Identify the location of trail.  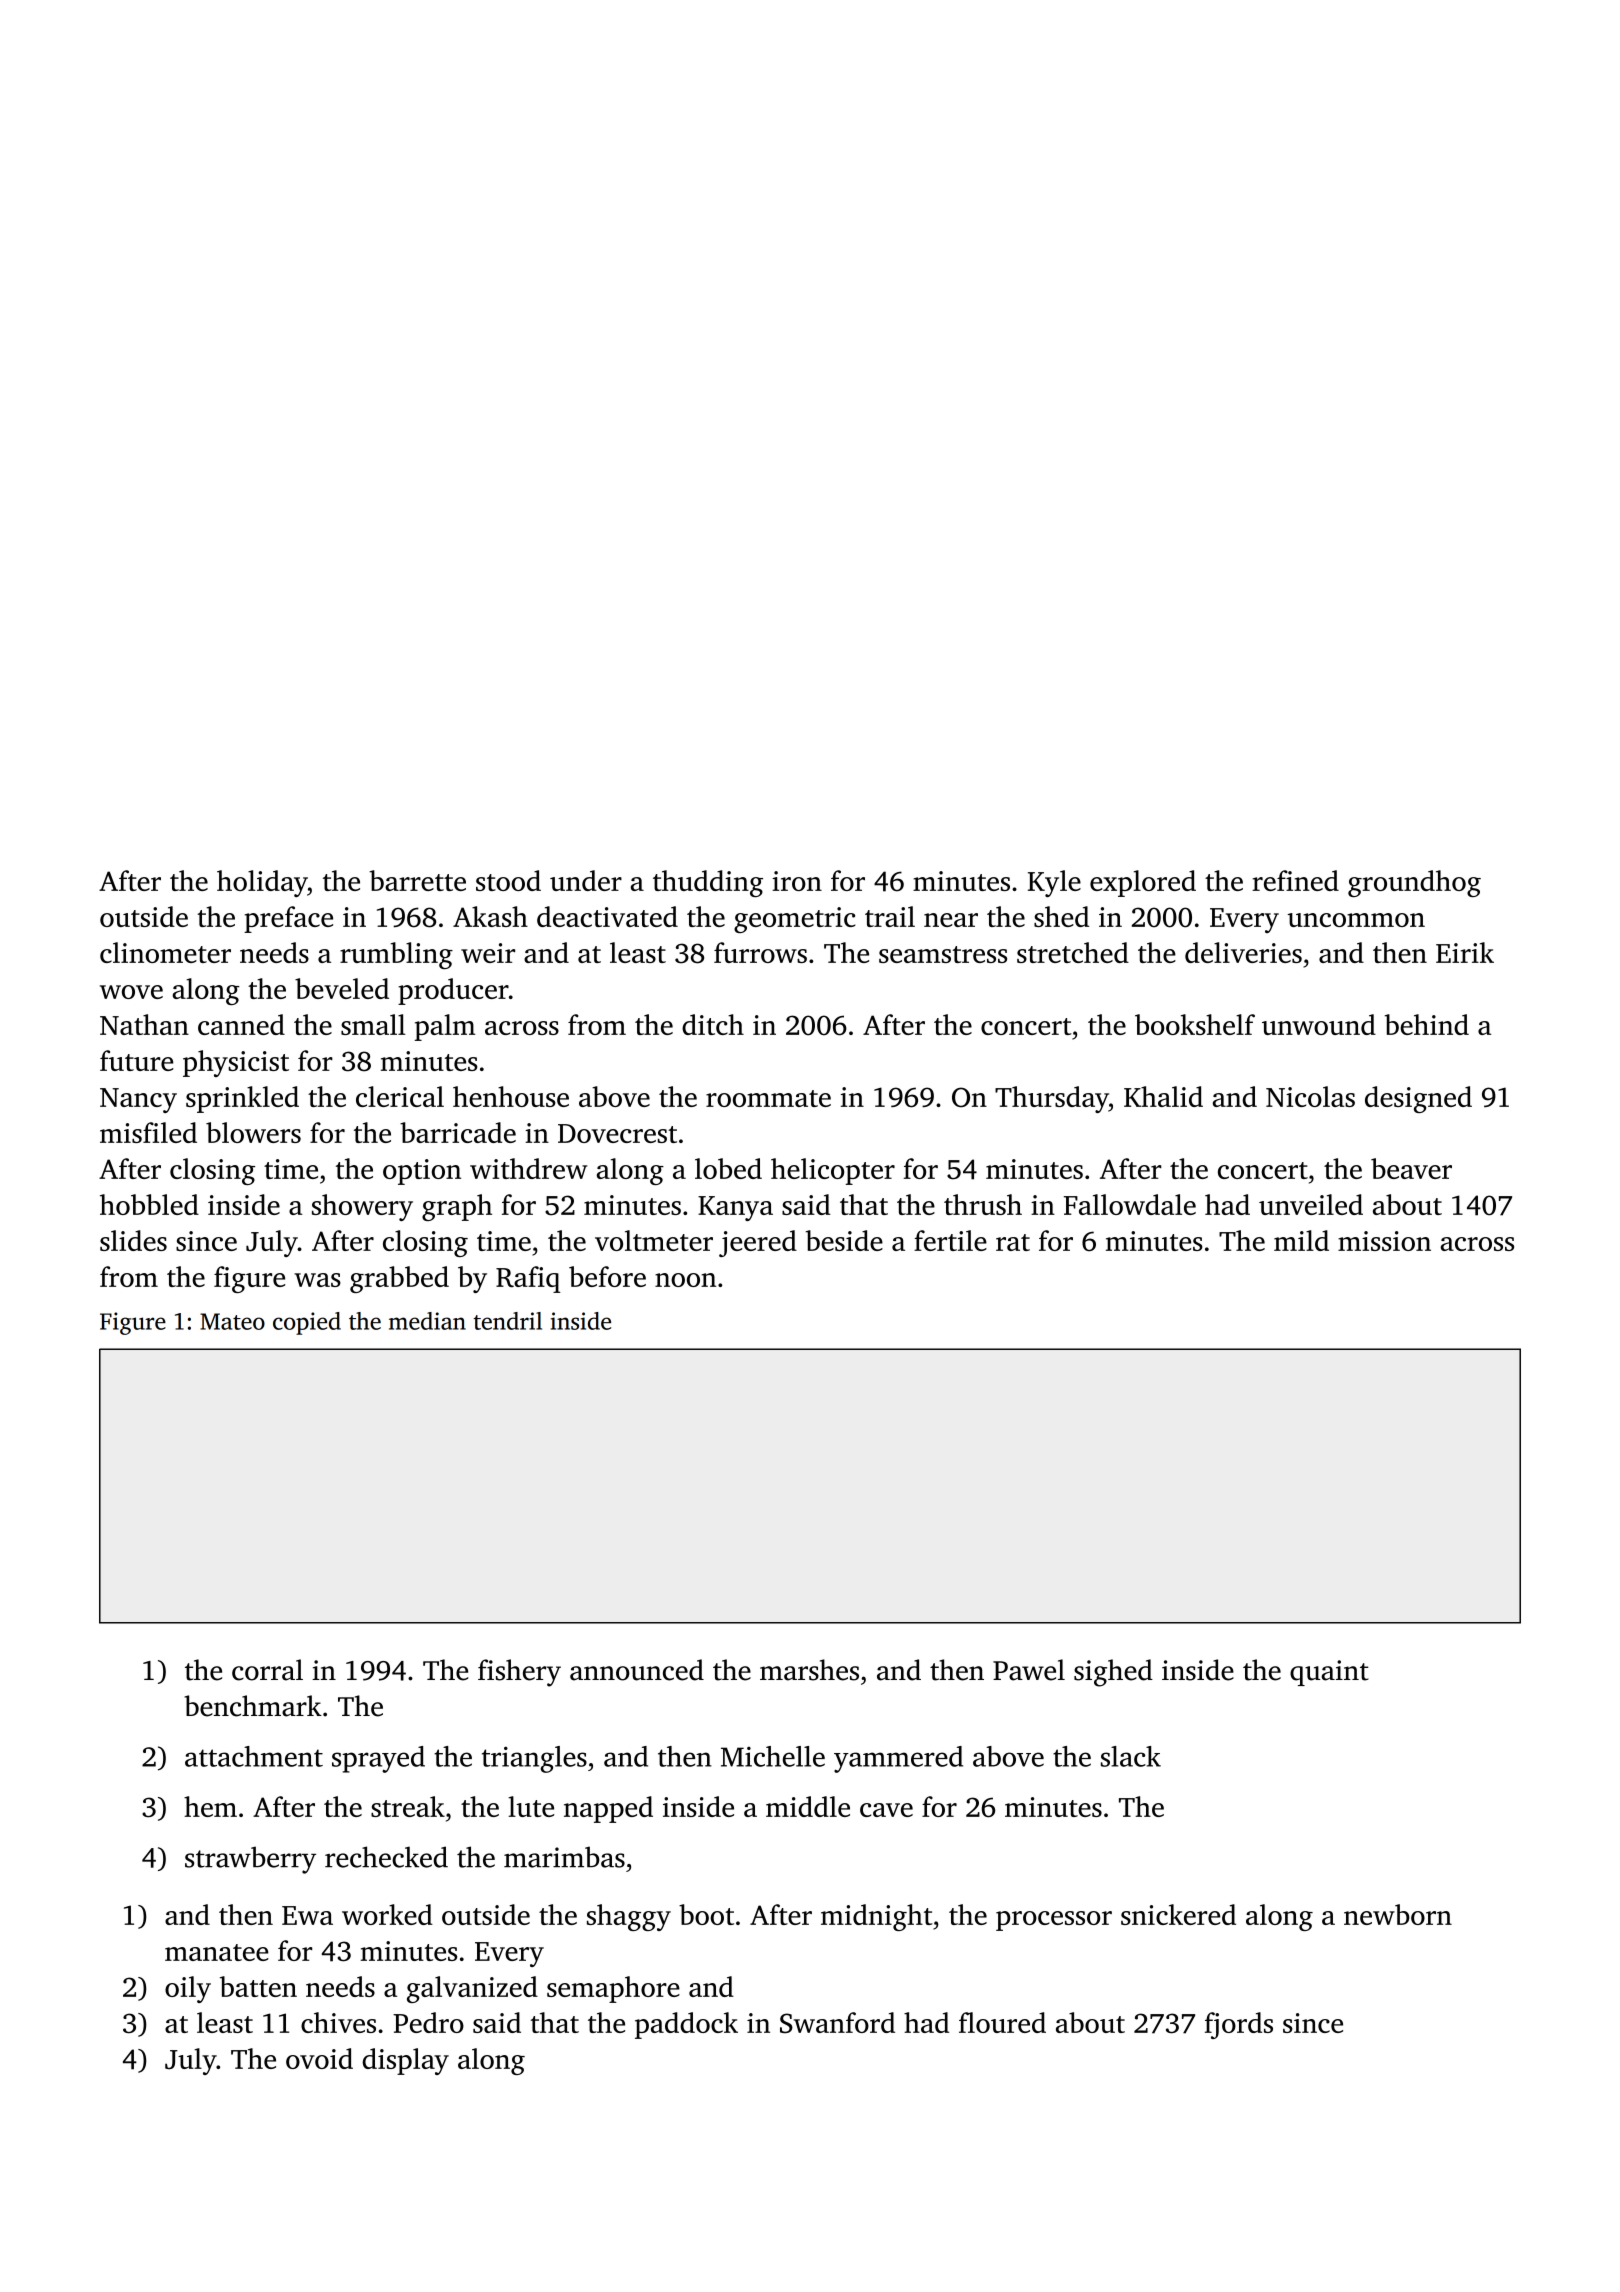
(890, 916).
